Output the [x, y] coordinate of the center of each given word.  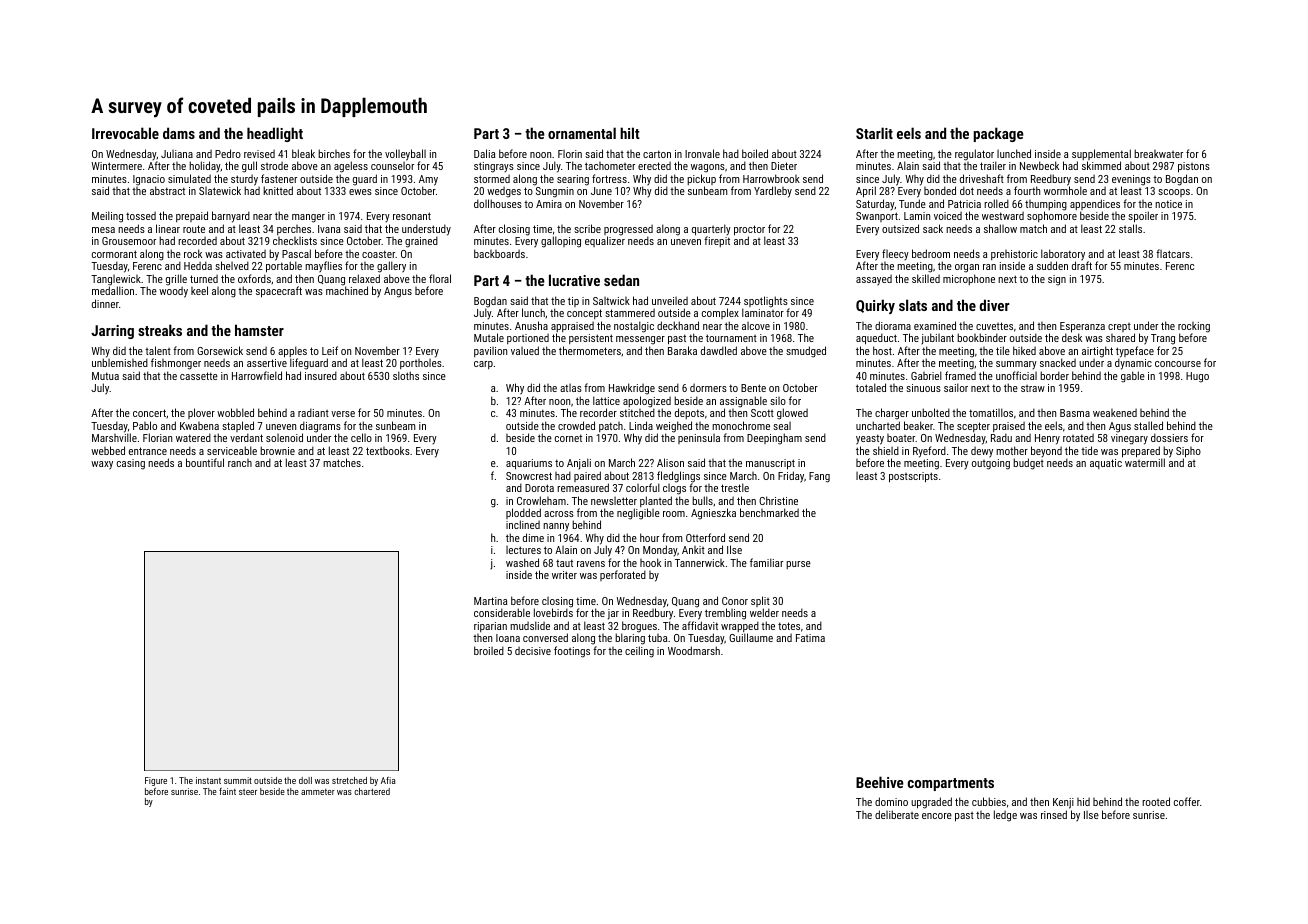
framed [960, 375]
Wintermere [116, 166]
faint [227, 791]
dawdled [719, 350]
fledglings [678, 477]
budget [1028, 464]
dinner [105, 303]
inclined [523, 525]
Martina [490, 601]
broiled [489, 650]
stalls [1130, 228]
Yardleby [773, 192]
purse [798, 565]
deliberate [897, 814]
